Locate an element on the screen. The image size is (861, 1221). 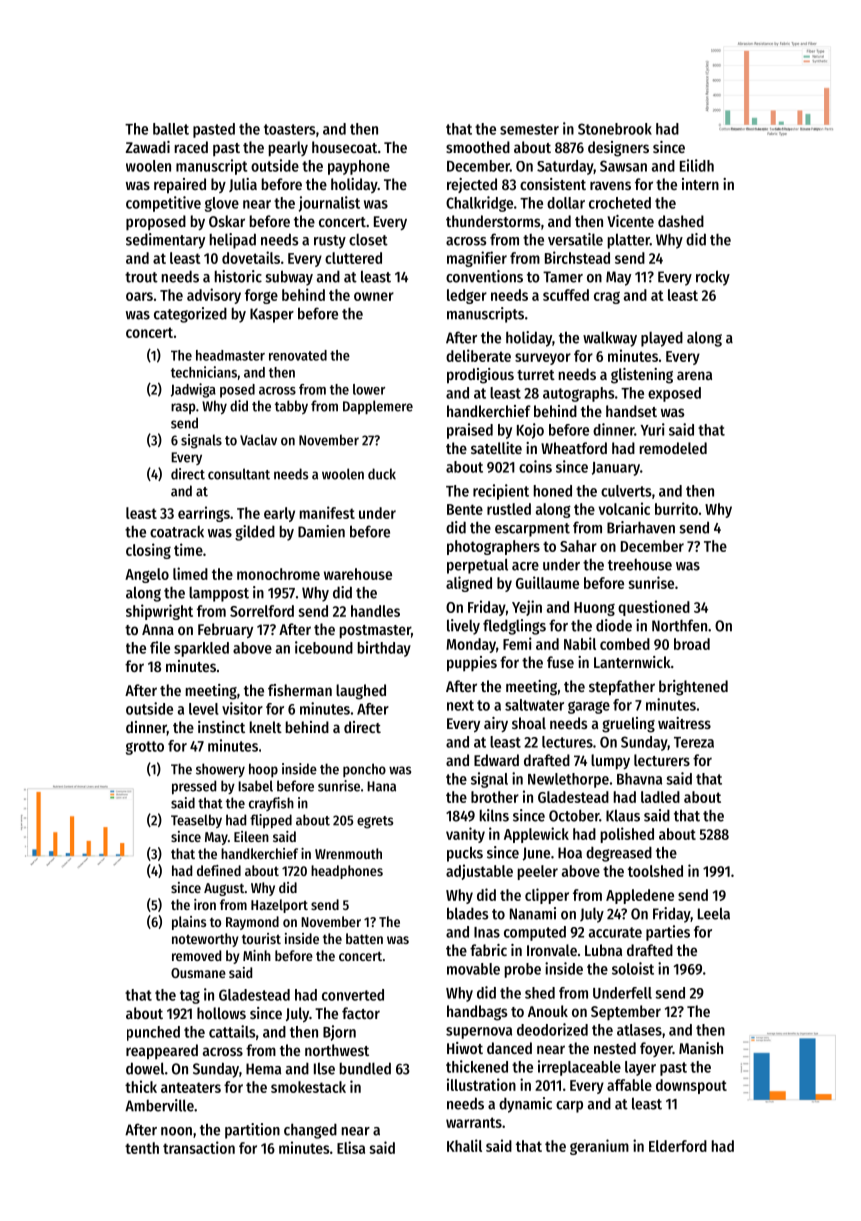
payphone is located at coordinates (359, 167).
